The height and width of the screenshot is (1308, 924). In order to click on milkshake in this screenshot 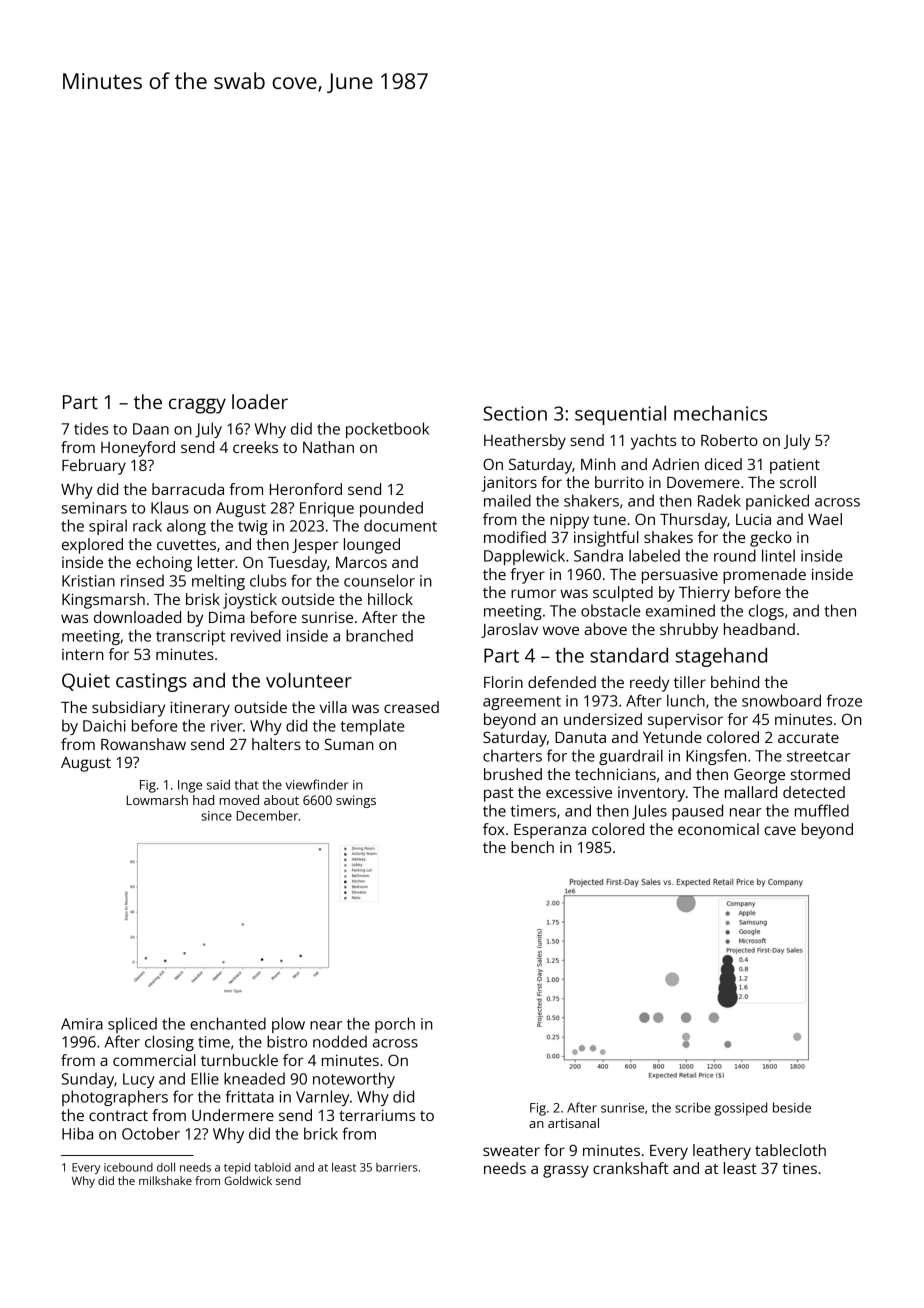, I will do `click(165, 1180)`.
